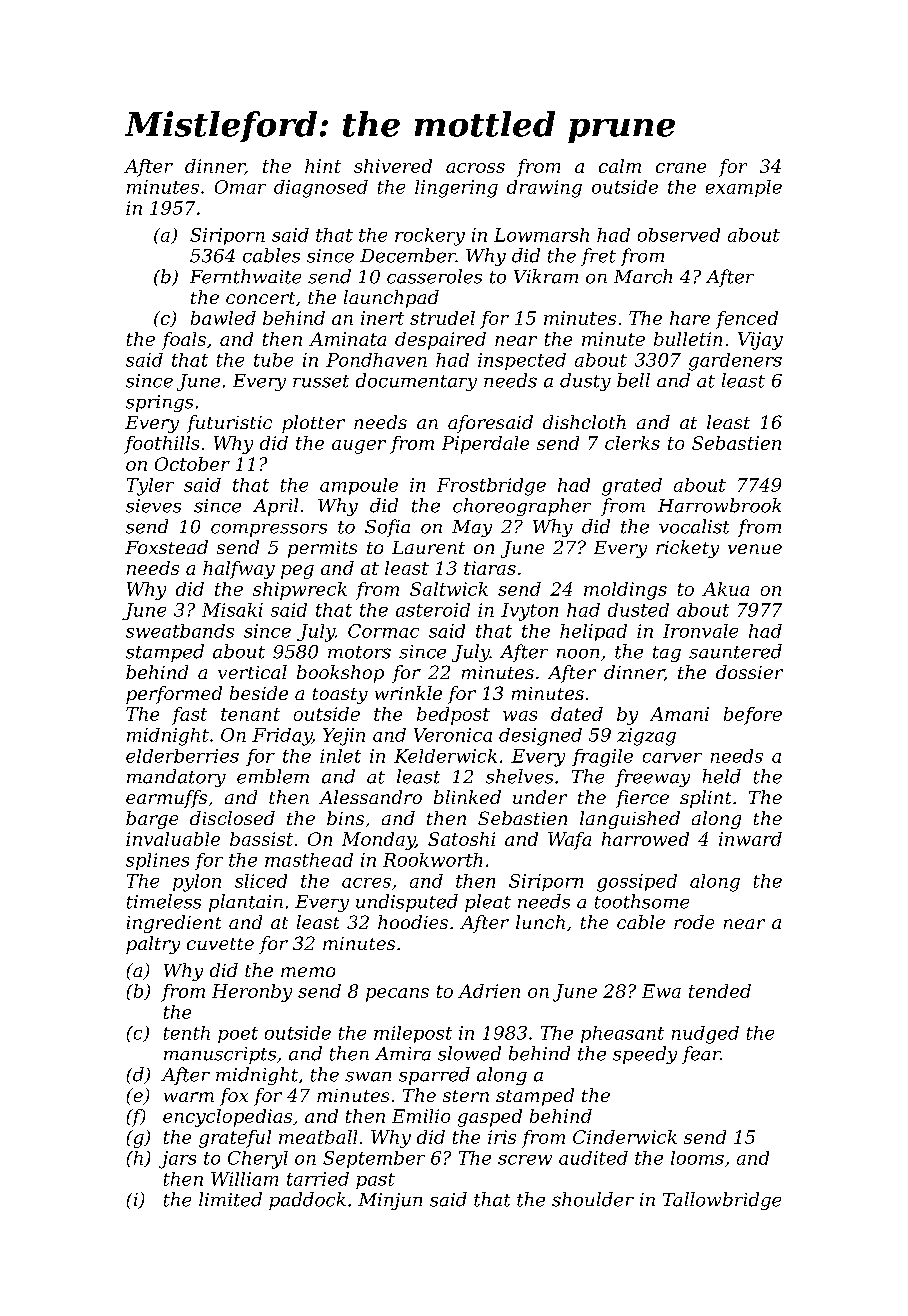 This screenshot has height=1316, width=908. What do you see at coordinates (502, 1137) in the screenshot?
I see `iris` at bounding box center [502, 1137].
